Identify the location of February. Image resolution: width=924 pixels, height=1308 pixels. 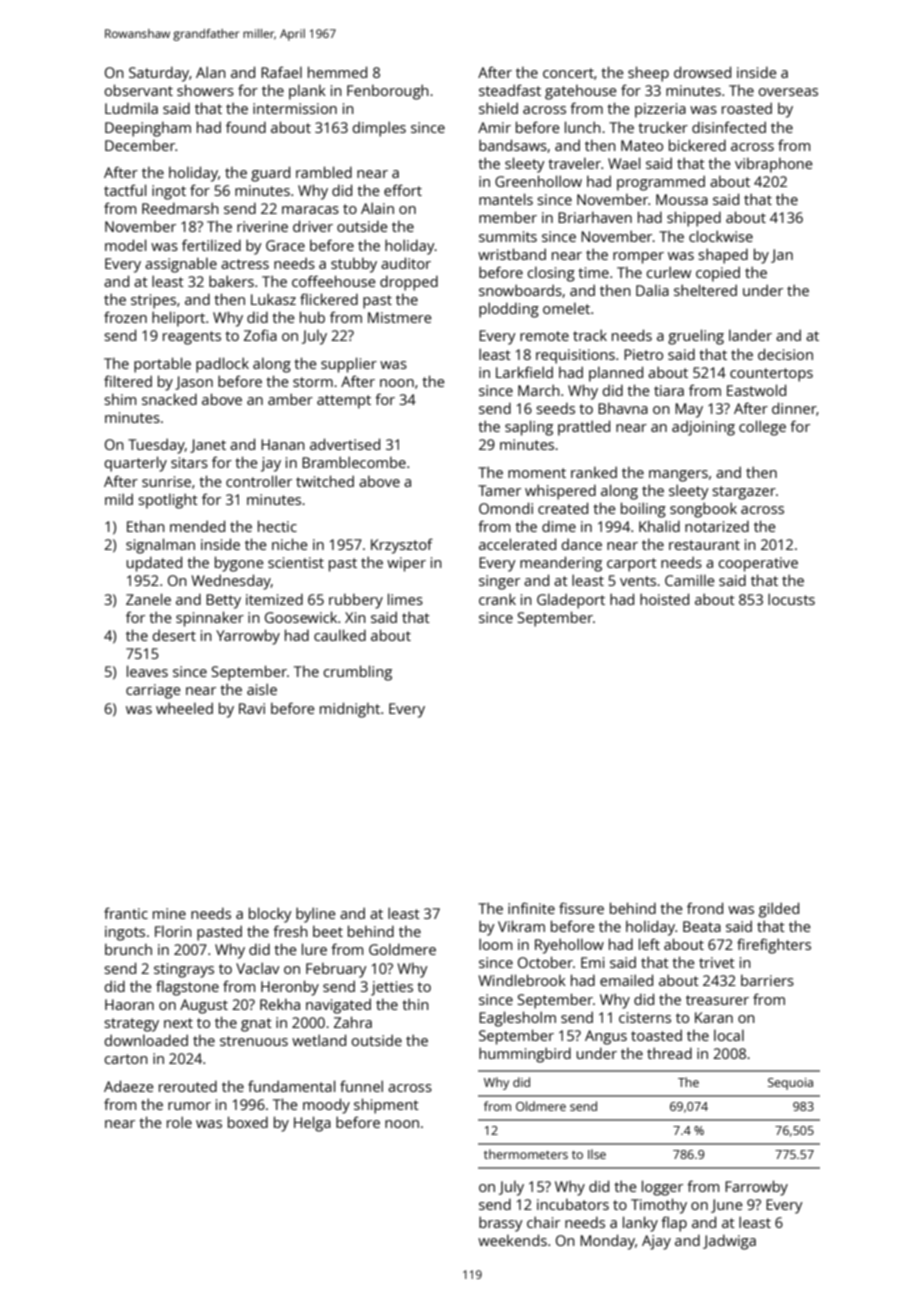
(336, 970).
